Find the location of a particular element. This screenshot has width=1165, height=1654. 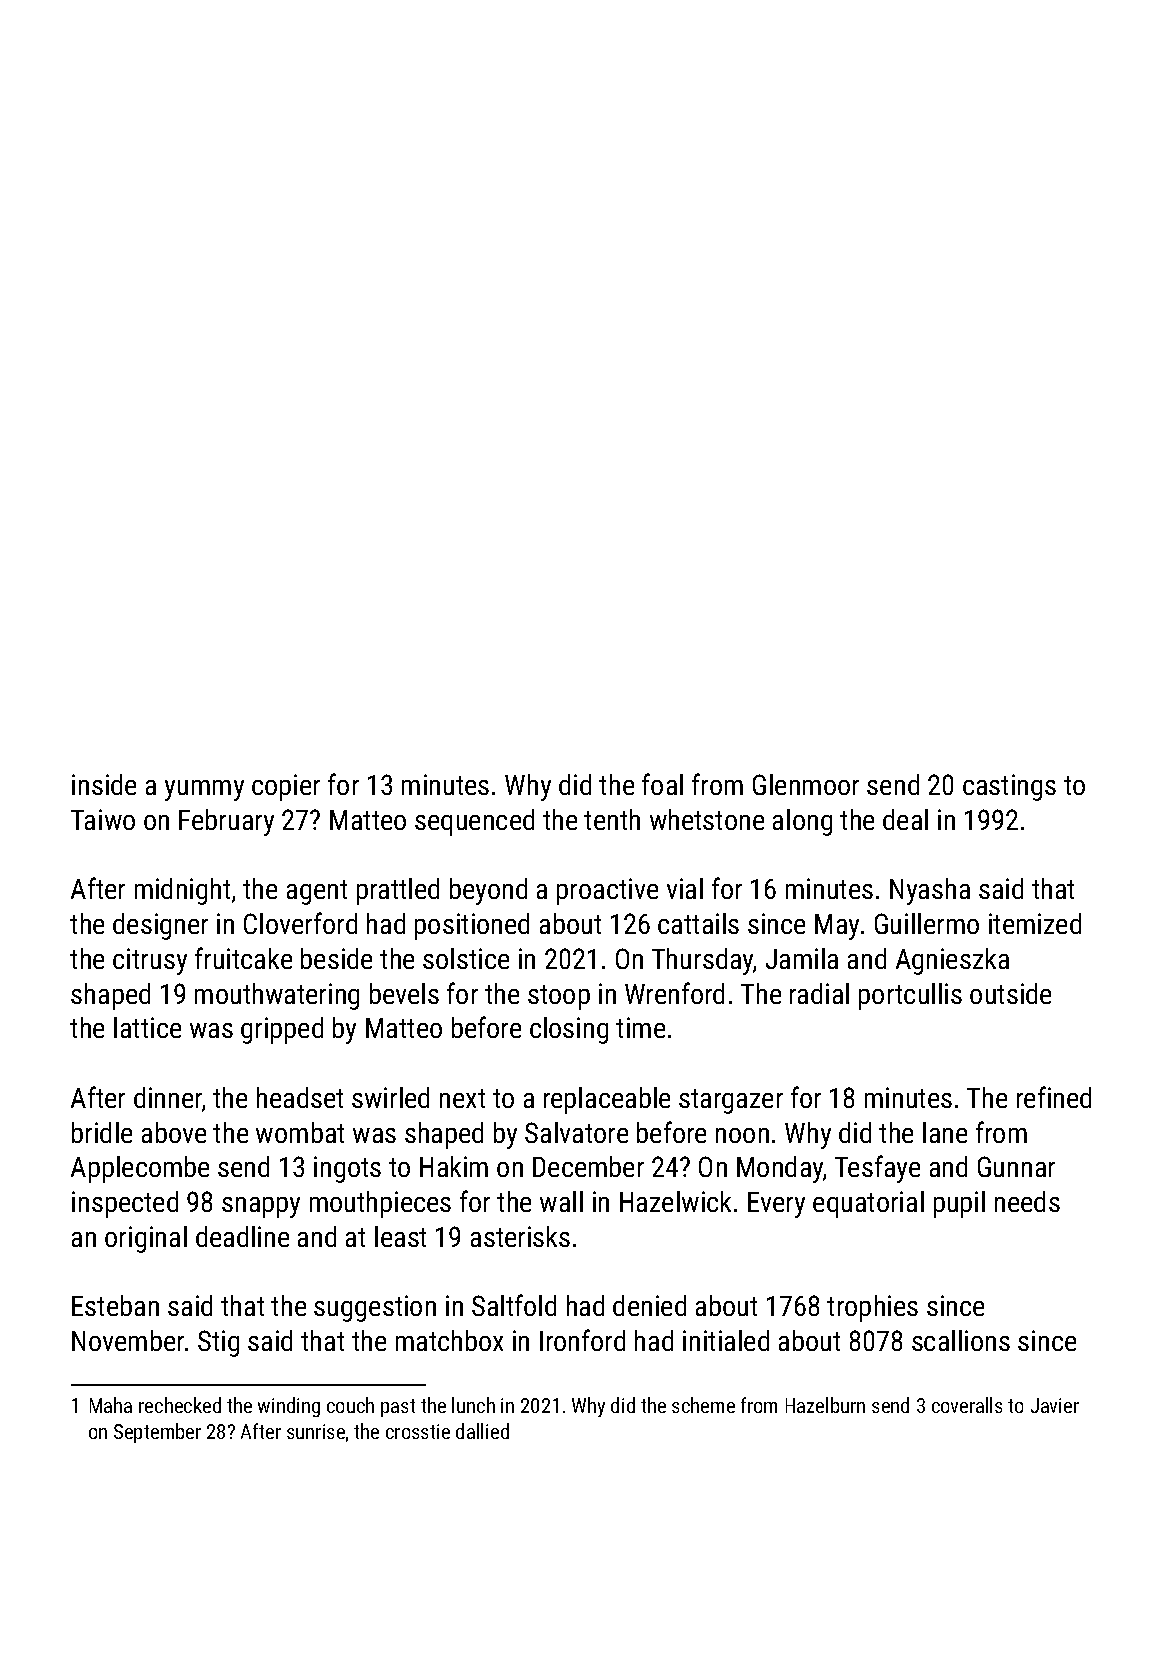

vial is located at coordinates (685, 888).
